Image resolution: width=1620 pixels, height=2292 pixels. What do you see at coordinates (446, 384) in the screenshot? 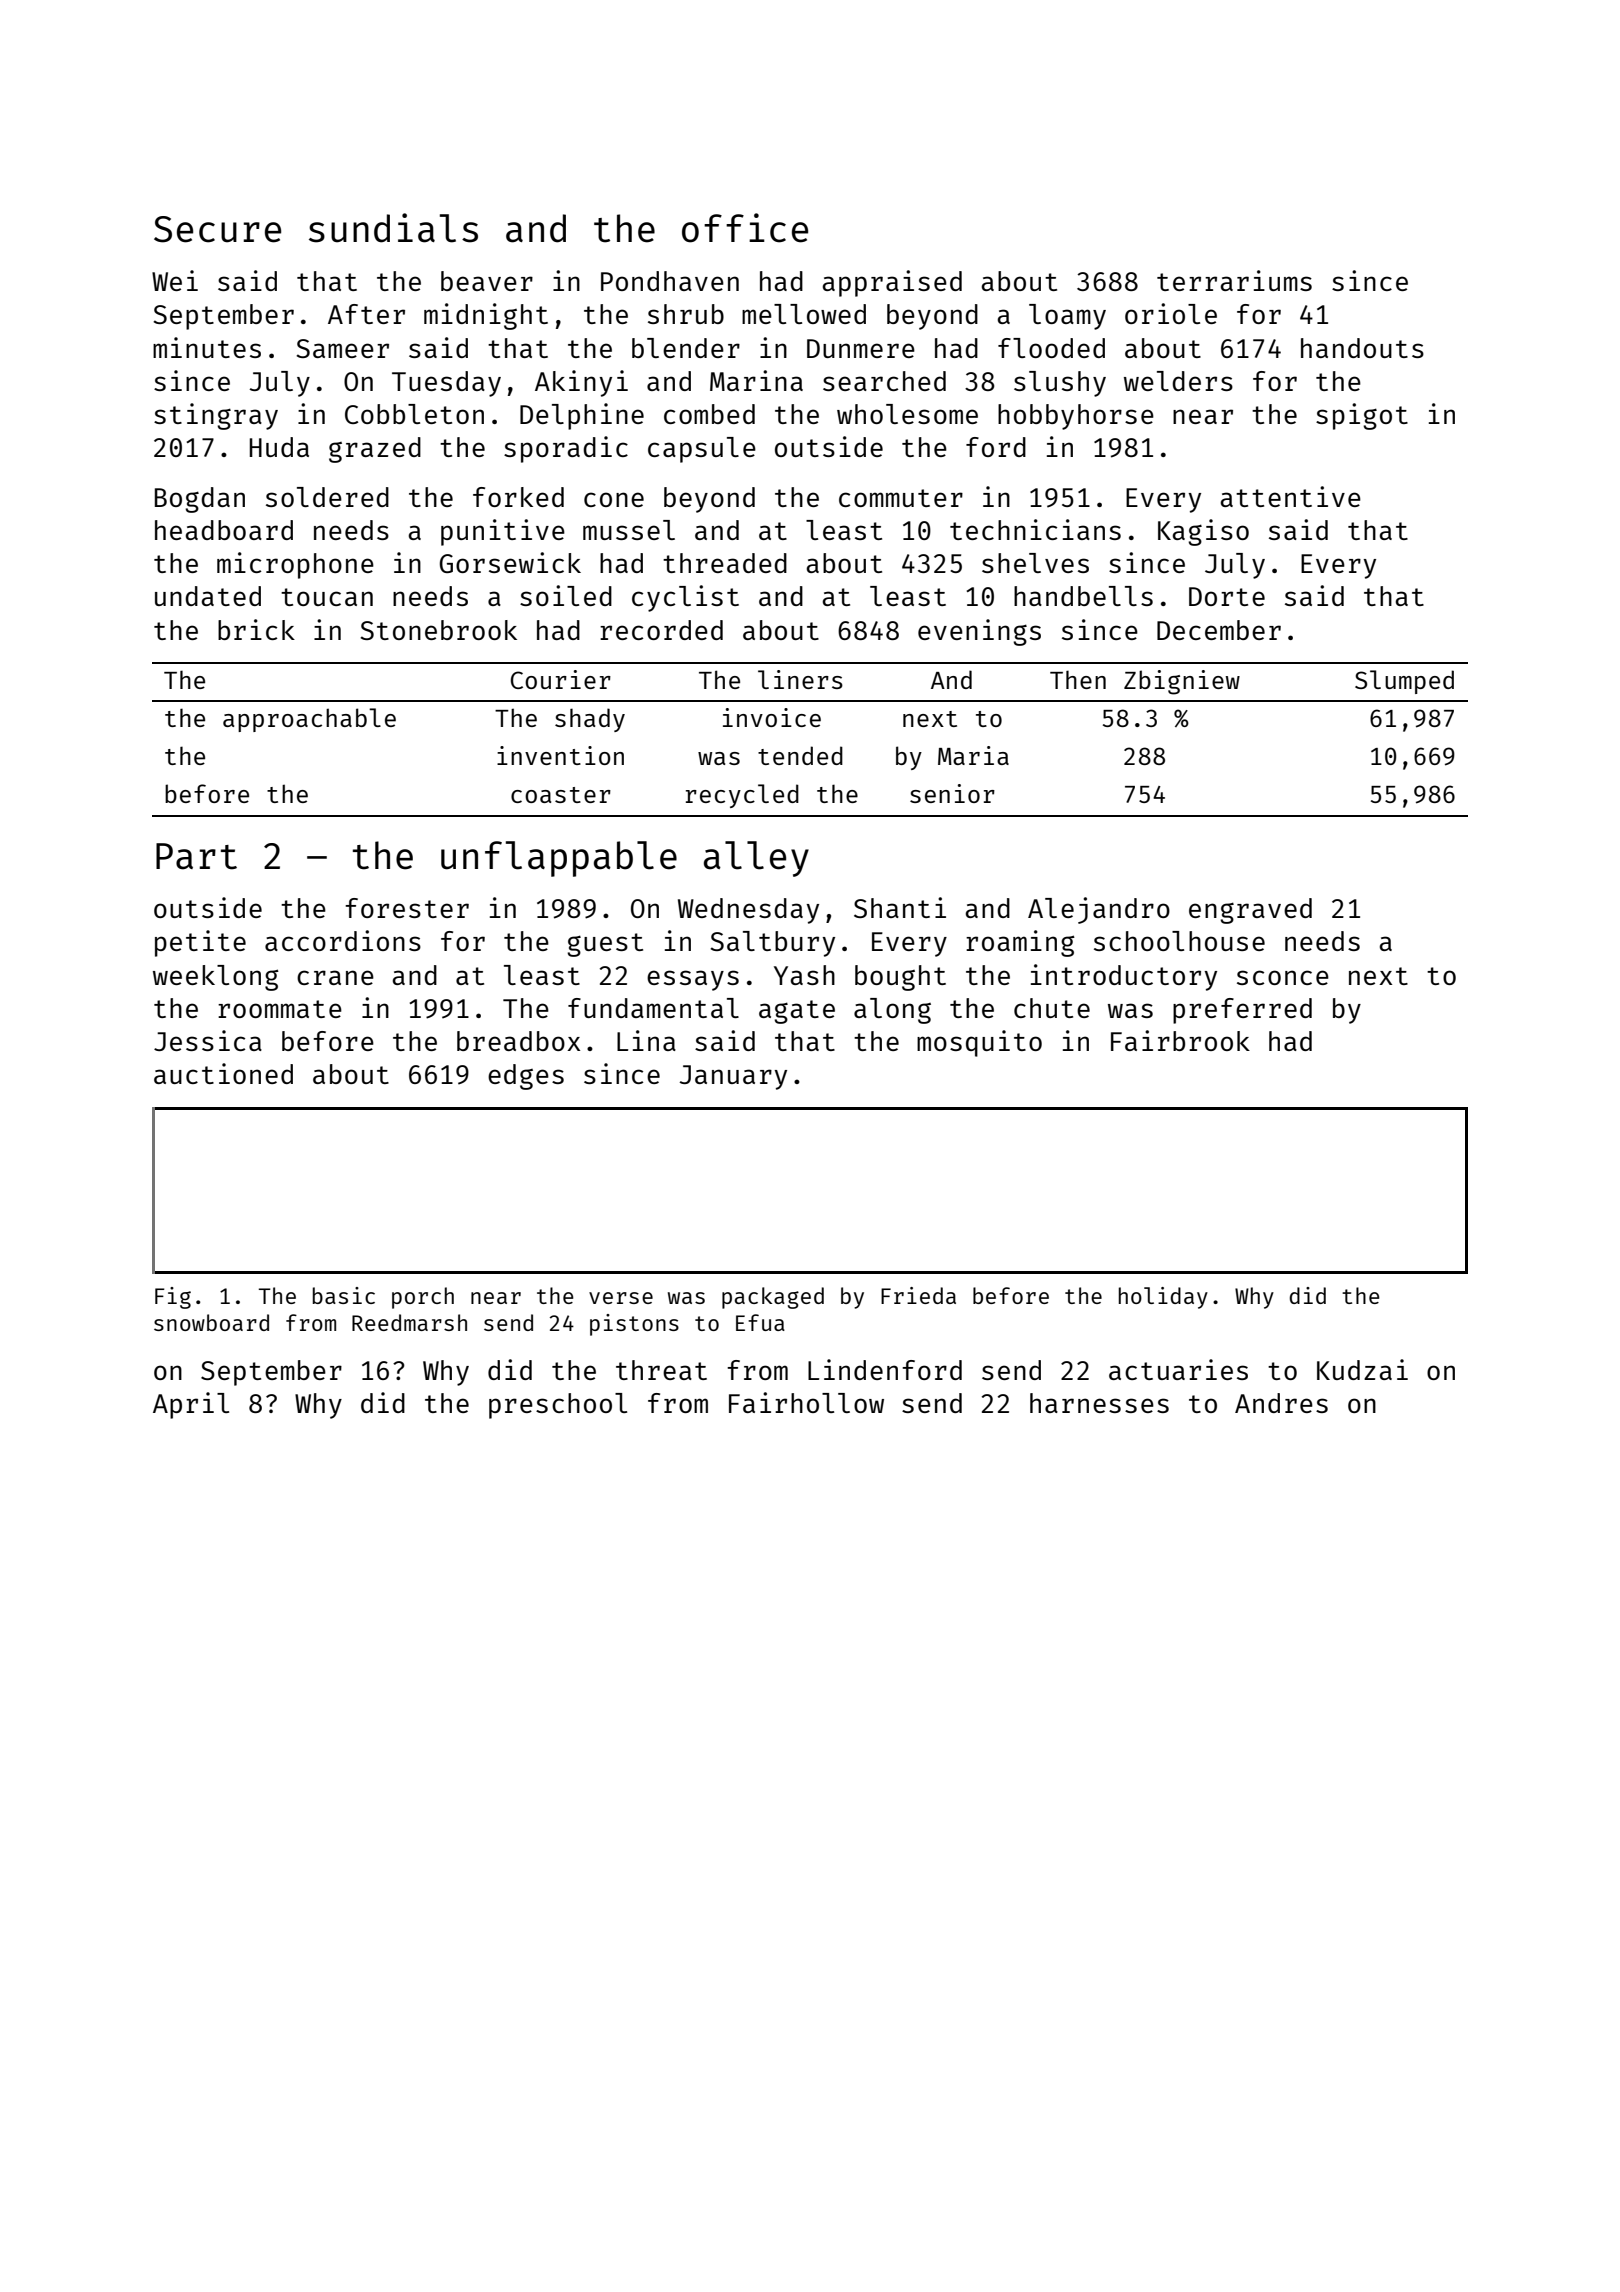
I see `Tuesday` at bounding box center [446, 384].
